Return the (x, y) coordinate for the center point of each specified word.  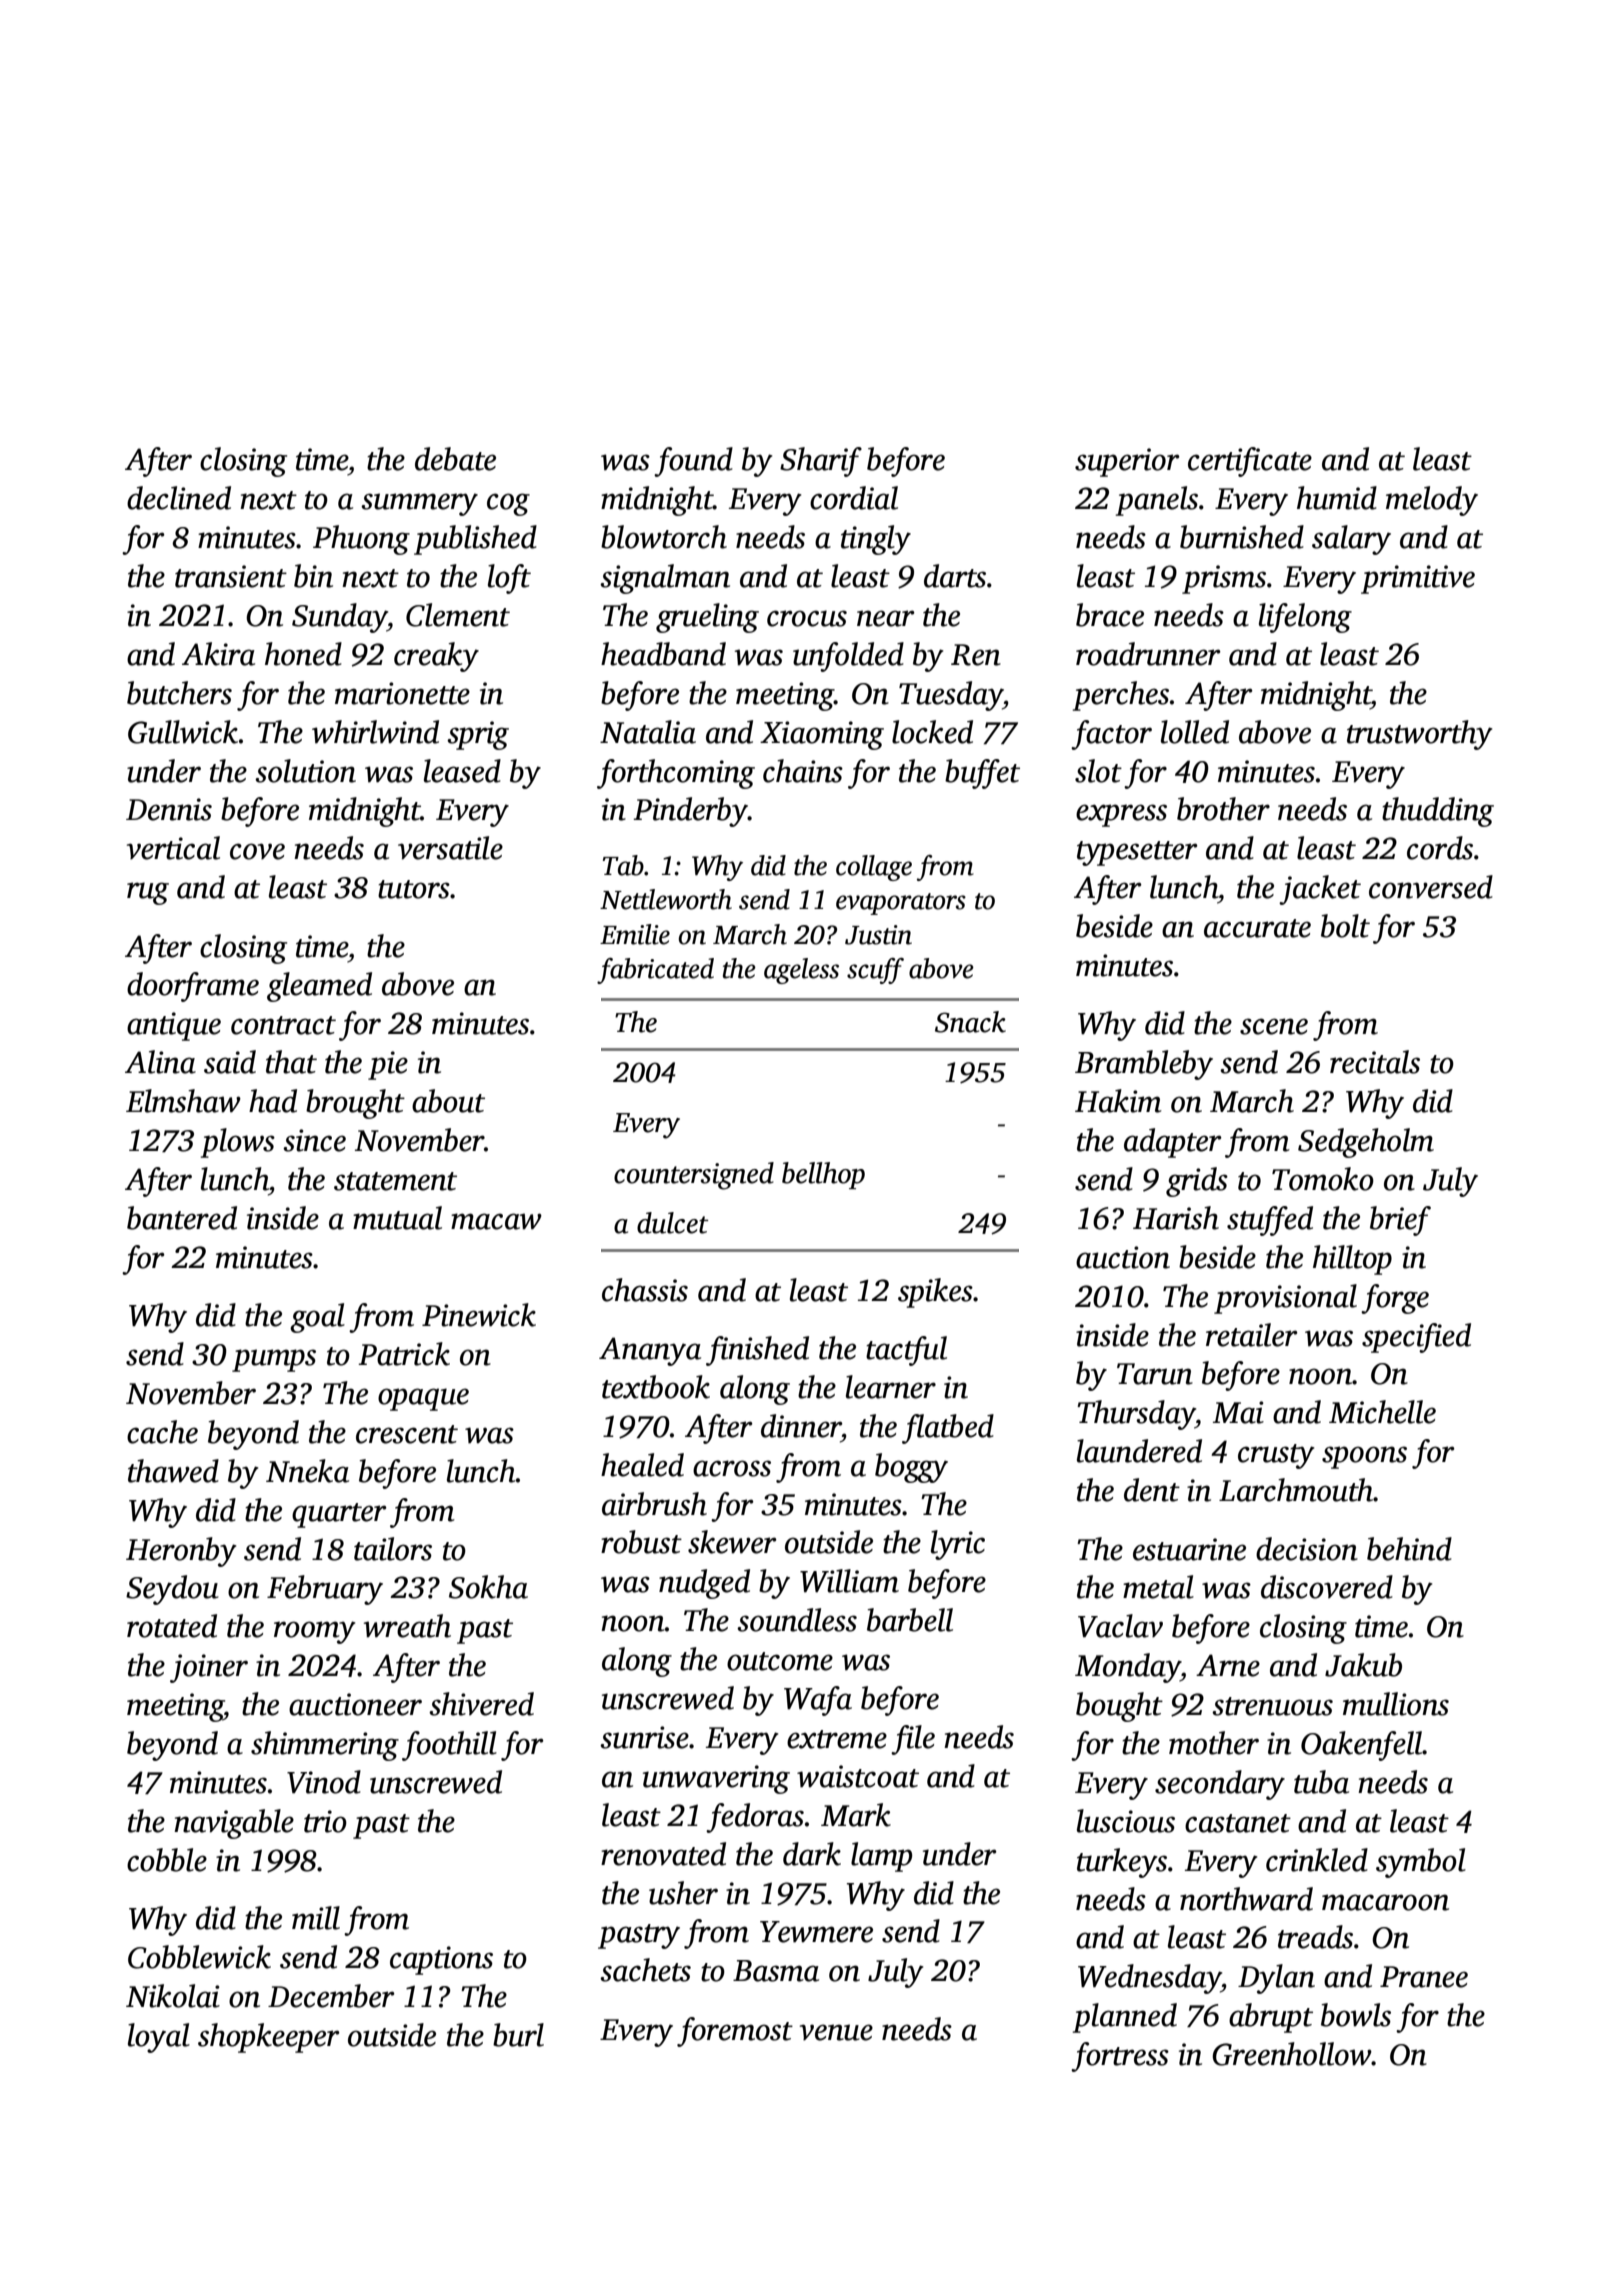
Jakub (1363, 1665)
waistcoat (858, 1776)
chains (803, 771)
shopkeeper (269, 2038)
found (693, 462)
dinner (801, 1426)
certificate (1250, 462)
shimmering (325, 1746)
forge (1395, 1299)
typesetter (1137, 853)
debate (455, 459)
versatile (450, 848)
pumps (274, 1360)
